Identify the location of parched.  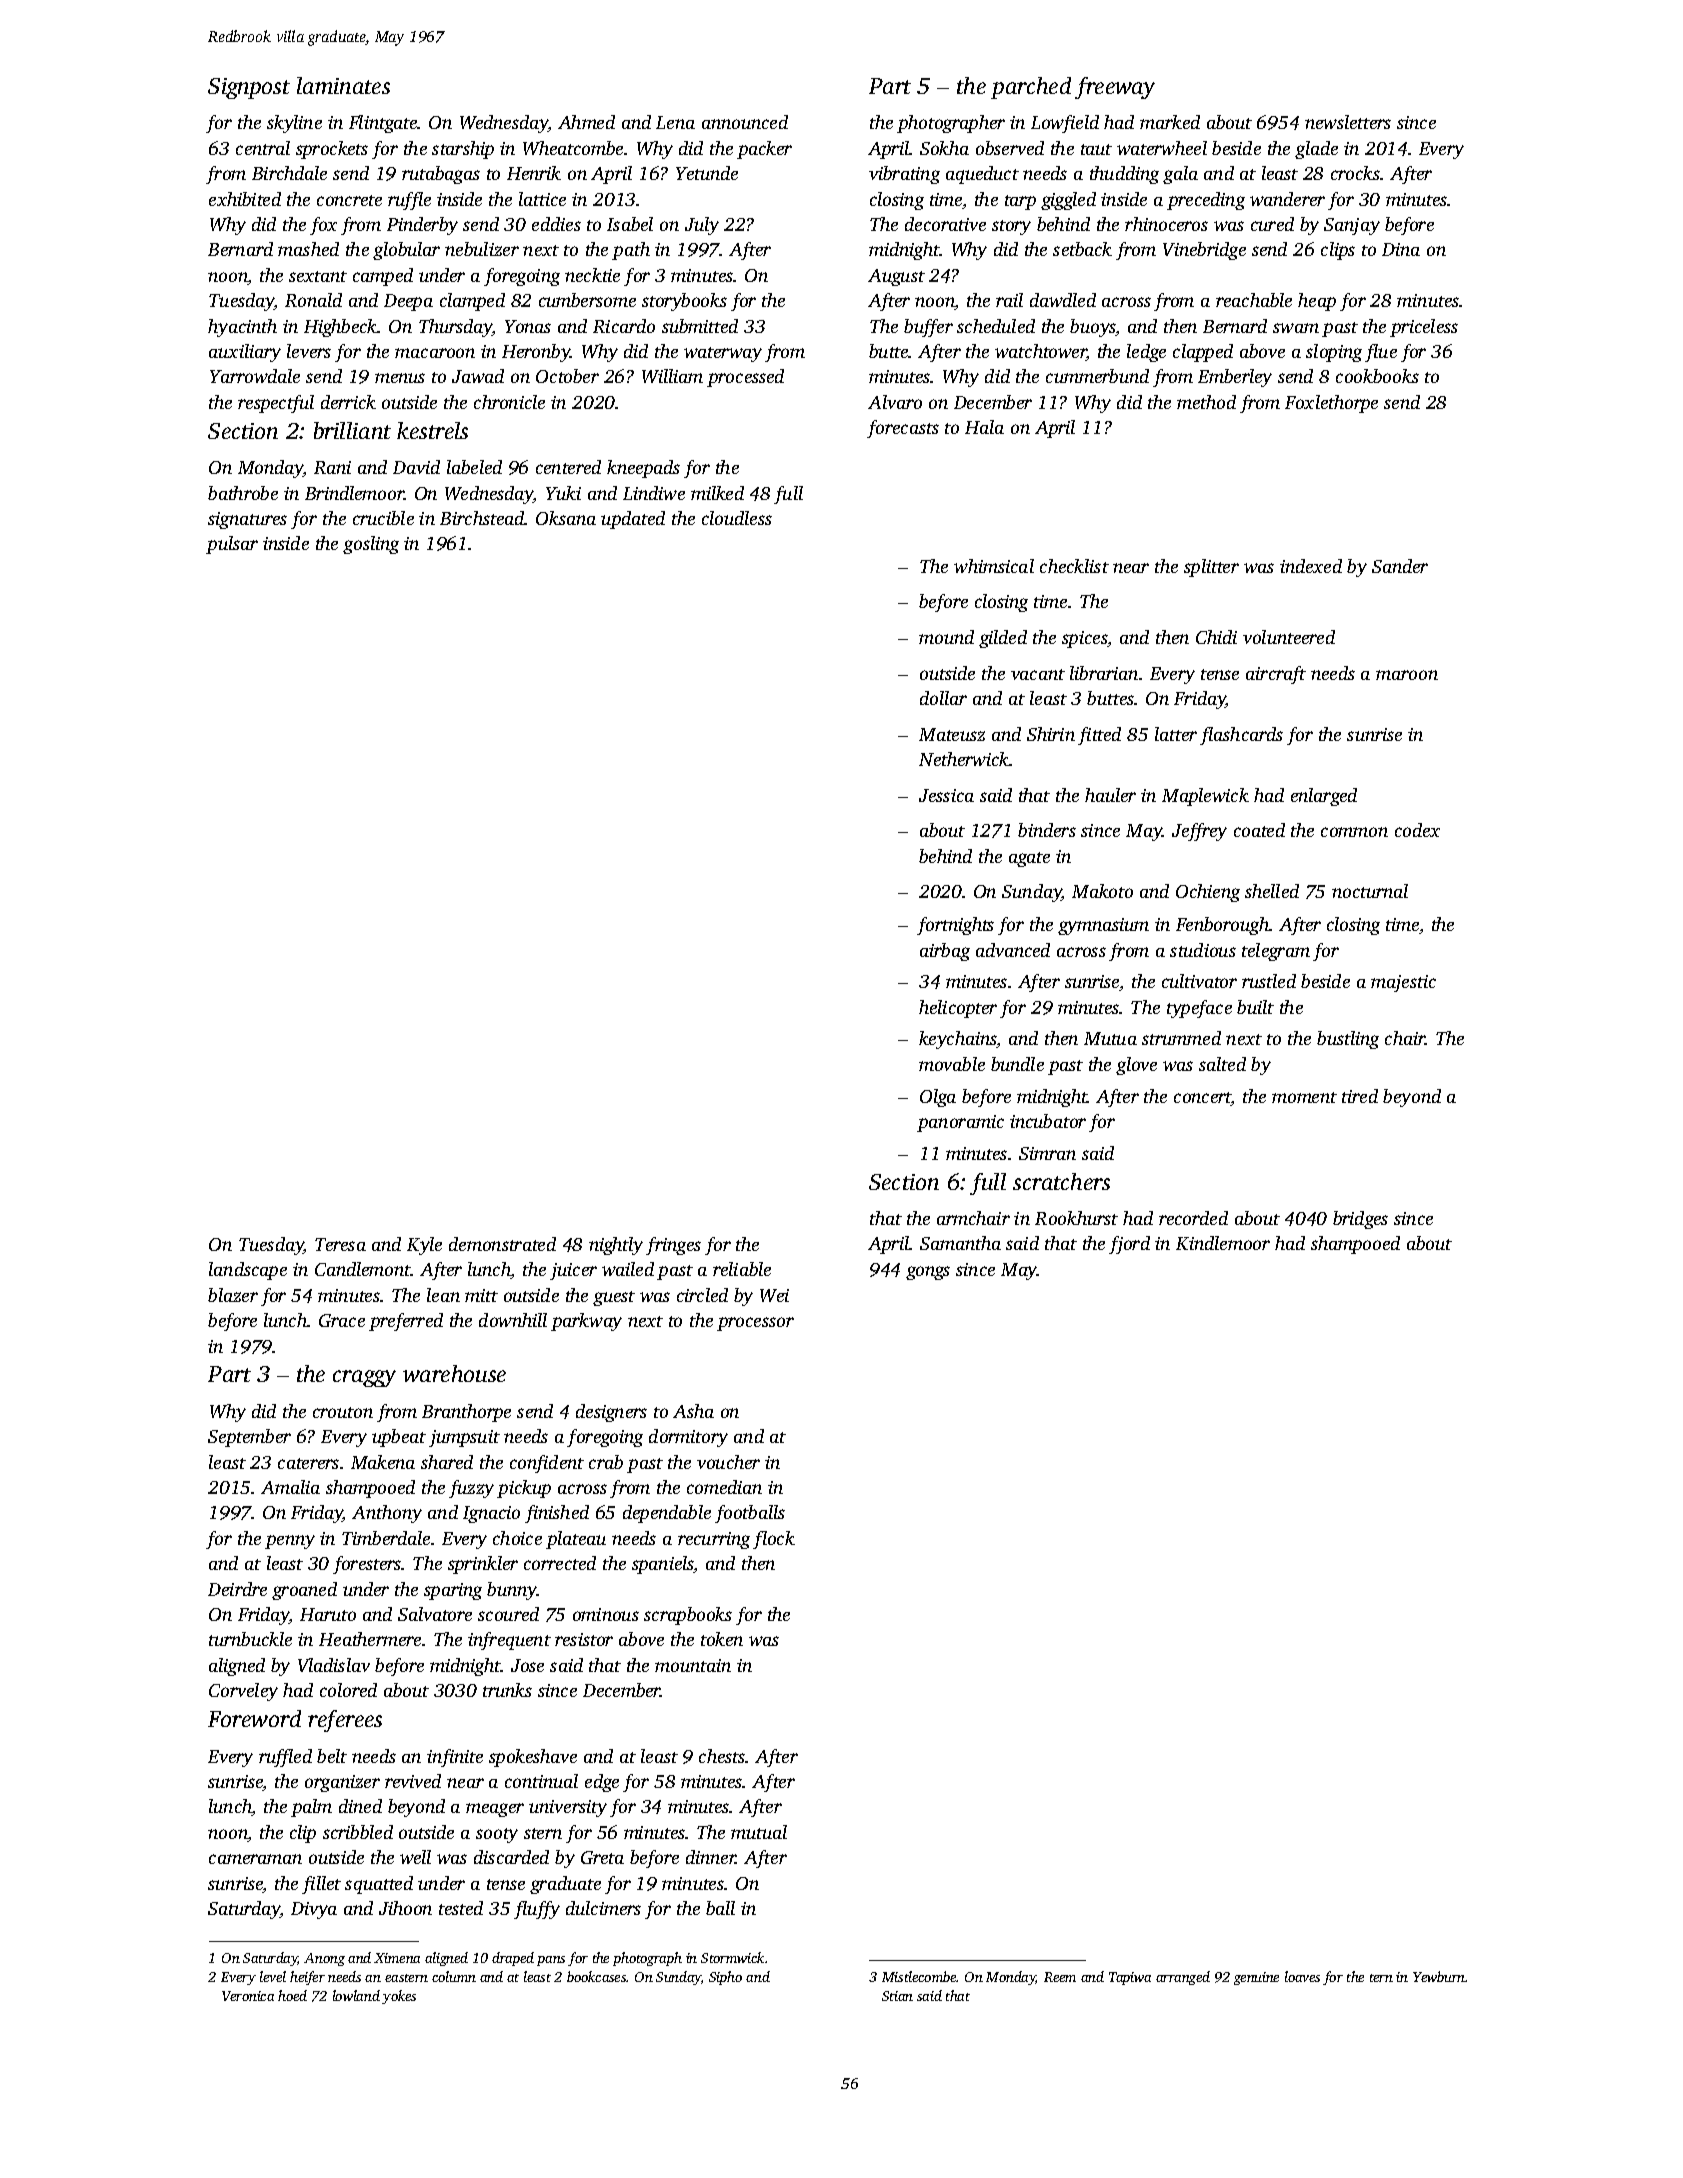
(1031, 88).
